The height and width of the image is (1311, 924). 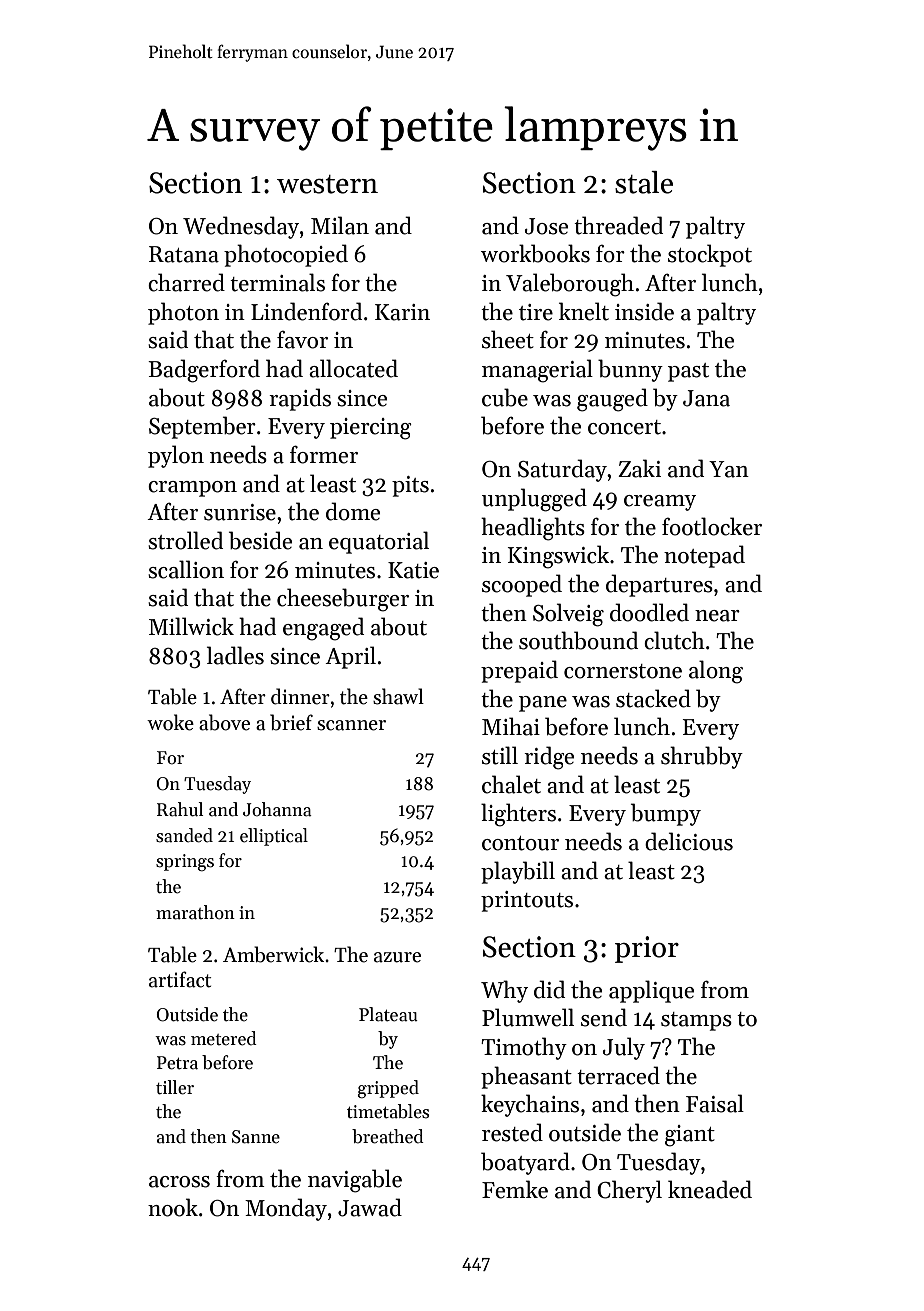 What do you see at coordinates (323, 629) in the image?
I see `engaged` at bounding box center [323, 629].
